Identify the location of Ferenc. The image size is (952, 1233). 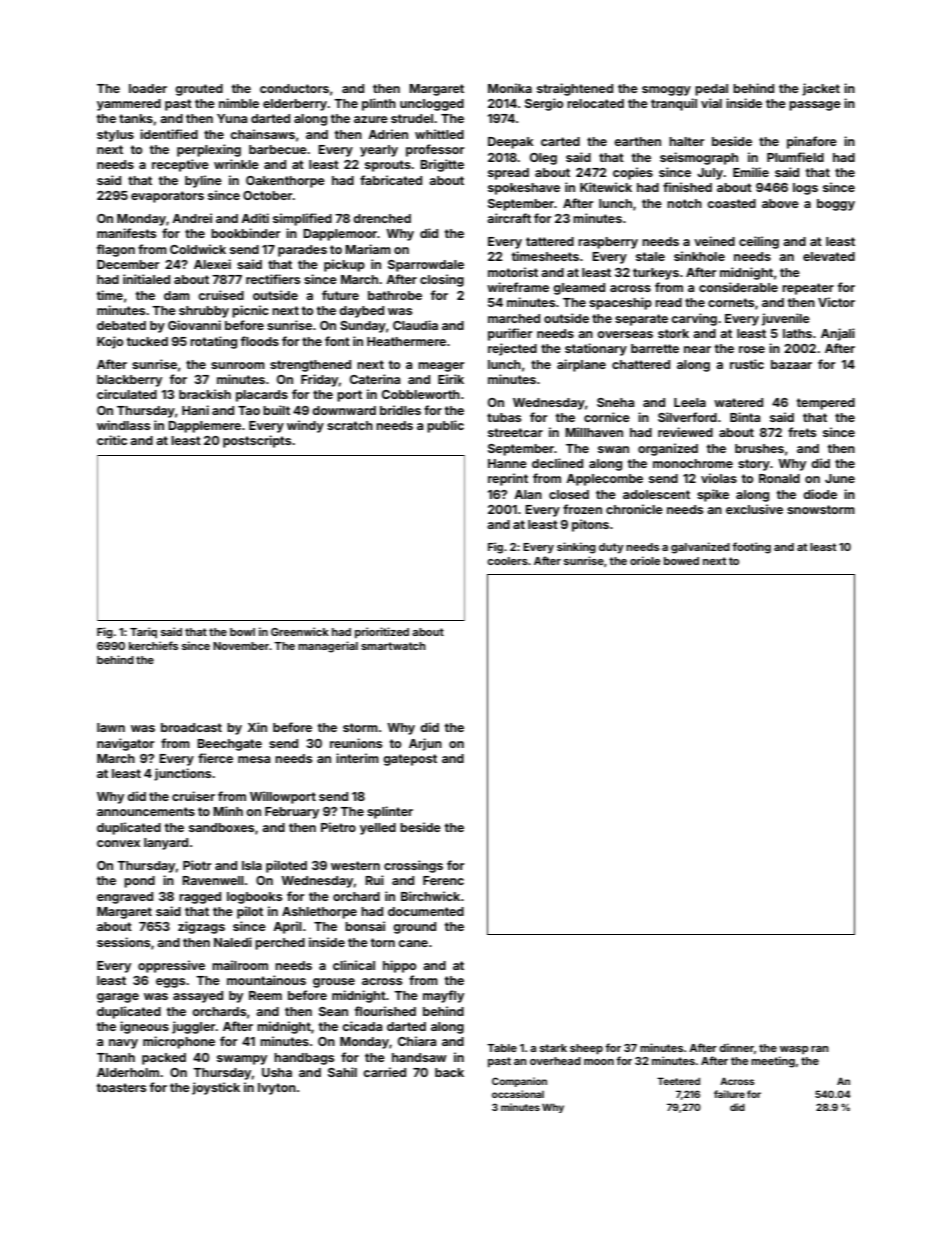
(443, 880).
